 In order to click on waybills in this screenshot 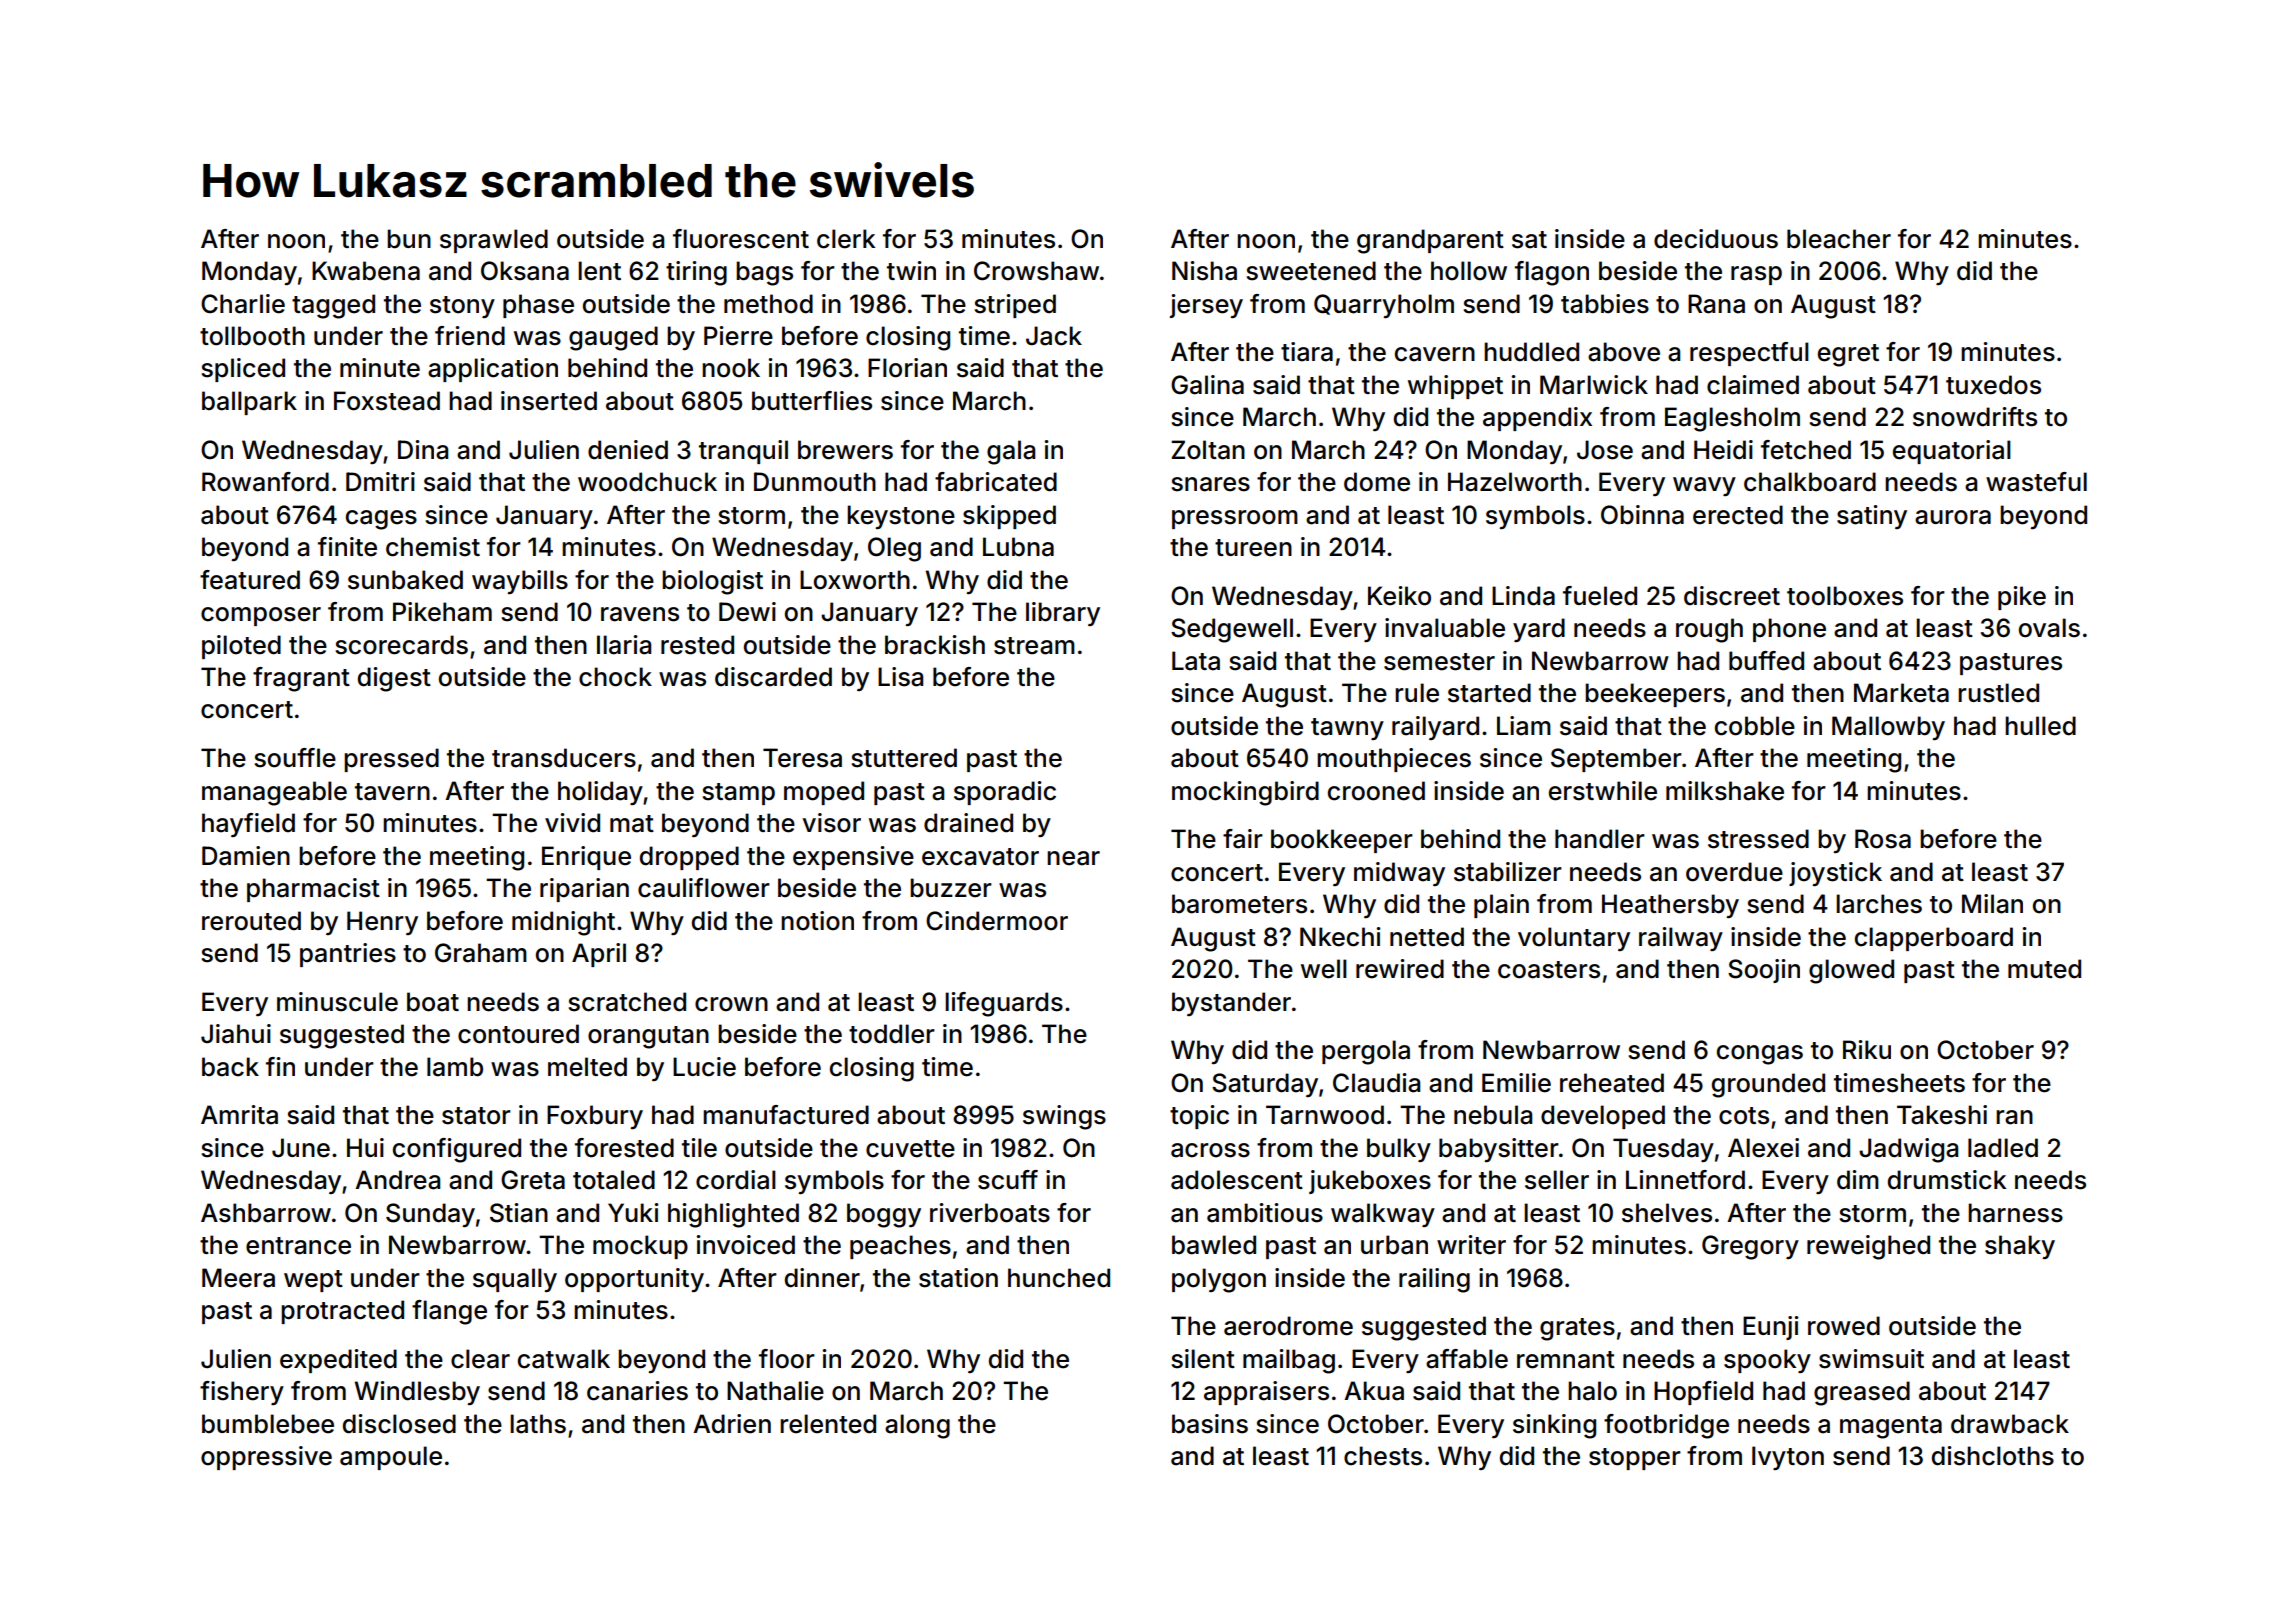, I will do `click(520, 582)`.
